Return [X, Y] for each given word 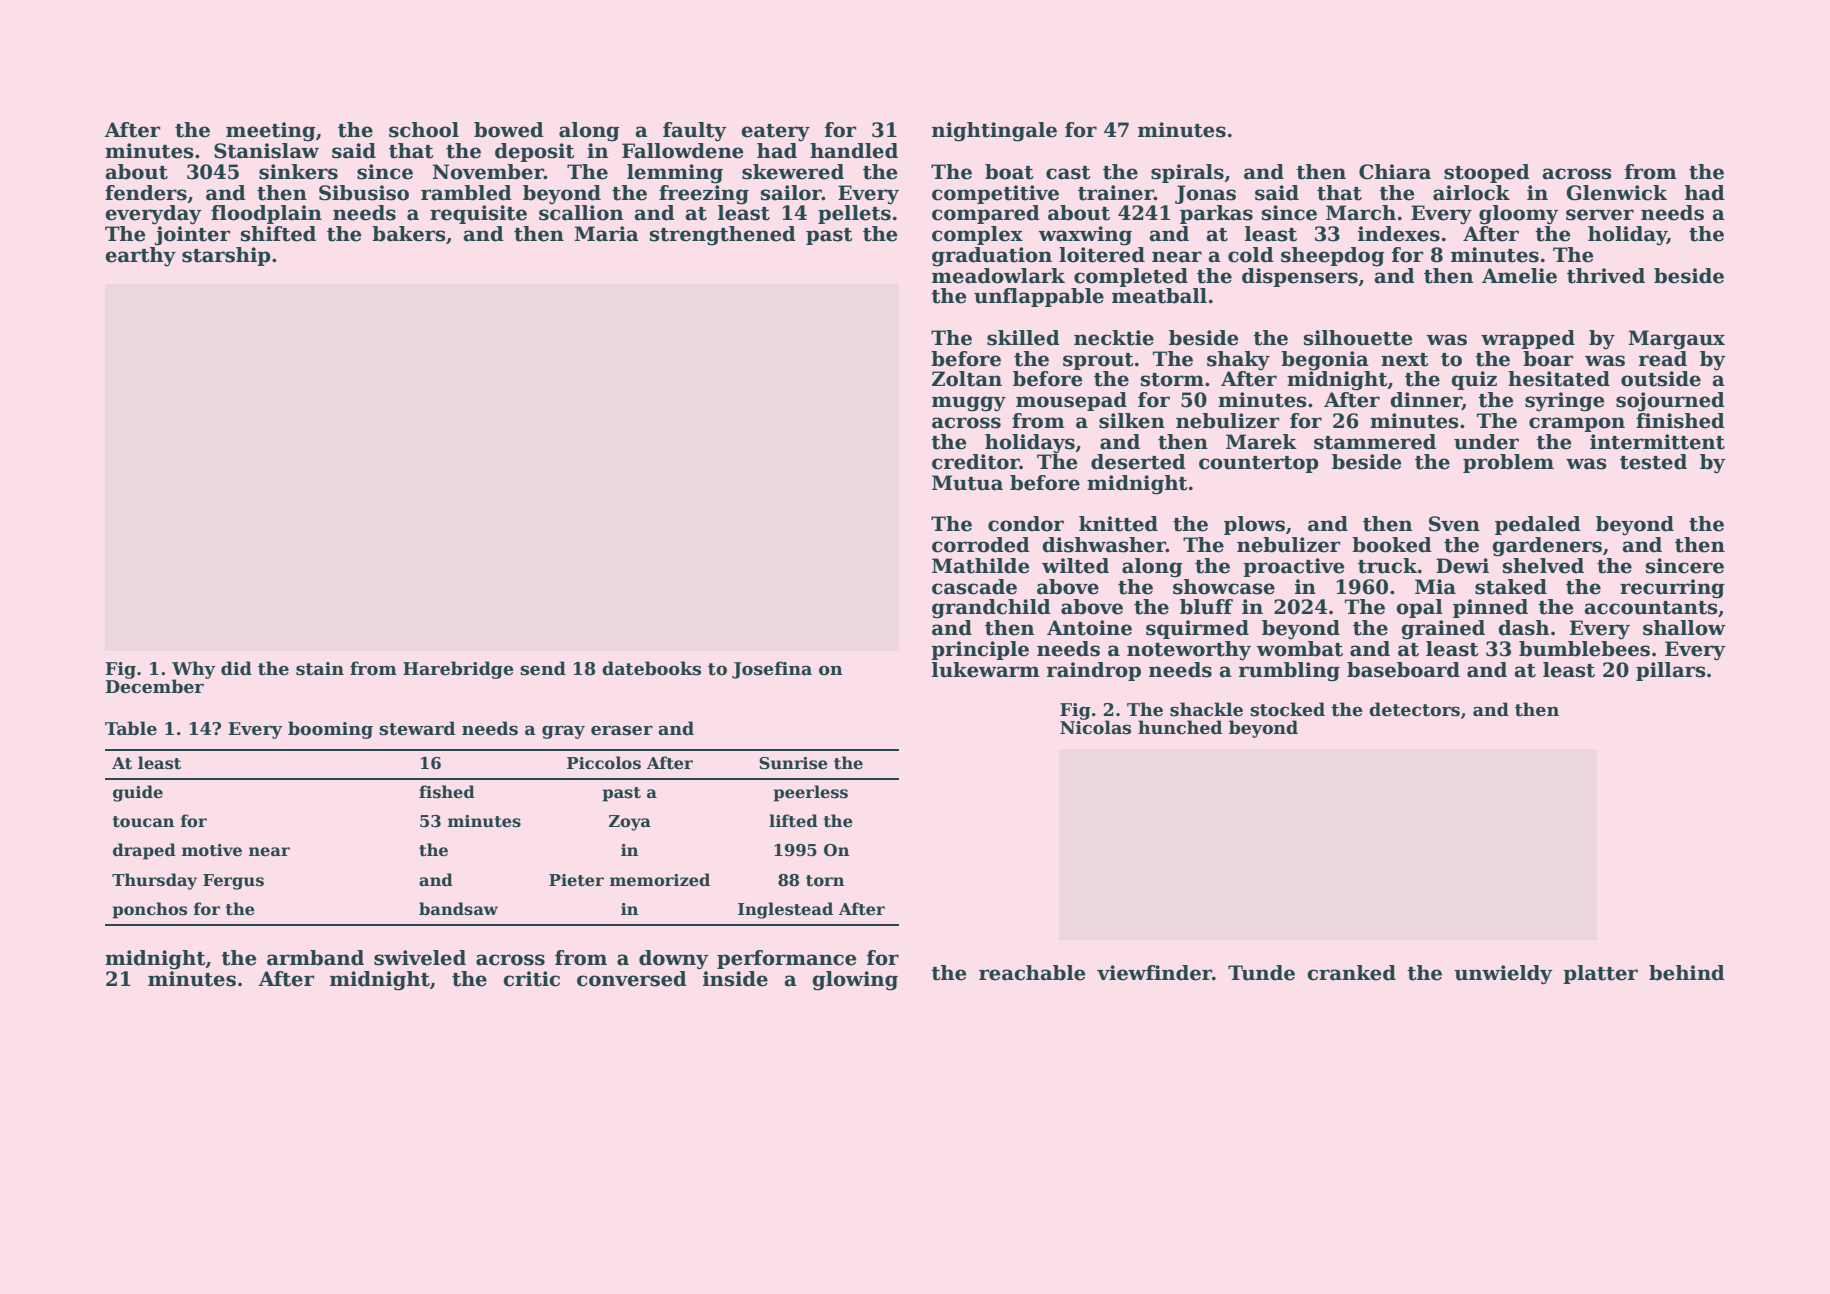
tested [1653, 462]
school [424, 130]
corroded [981, 545]
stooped [1487, 173]
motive [212, 850]
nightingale [994, 132]
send [543, 668]
